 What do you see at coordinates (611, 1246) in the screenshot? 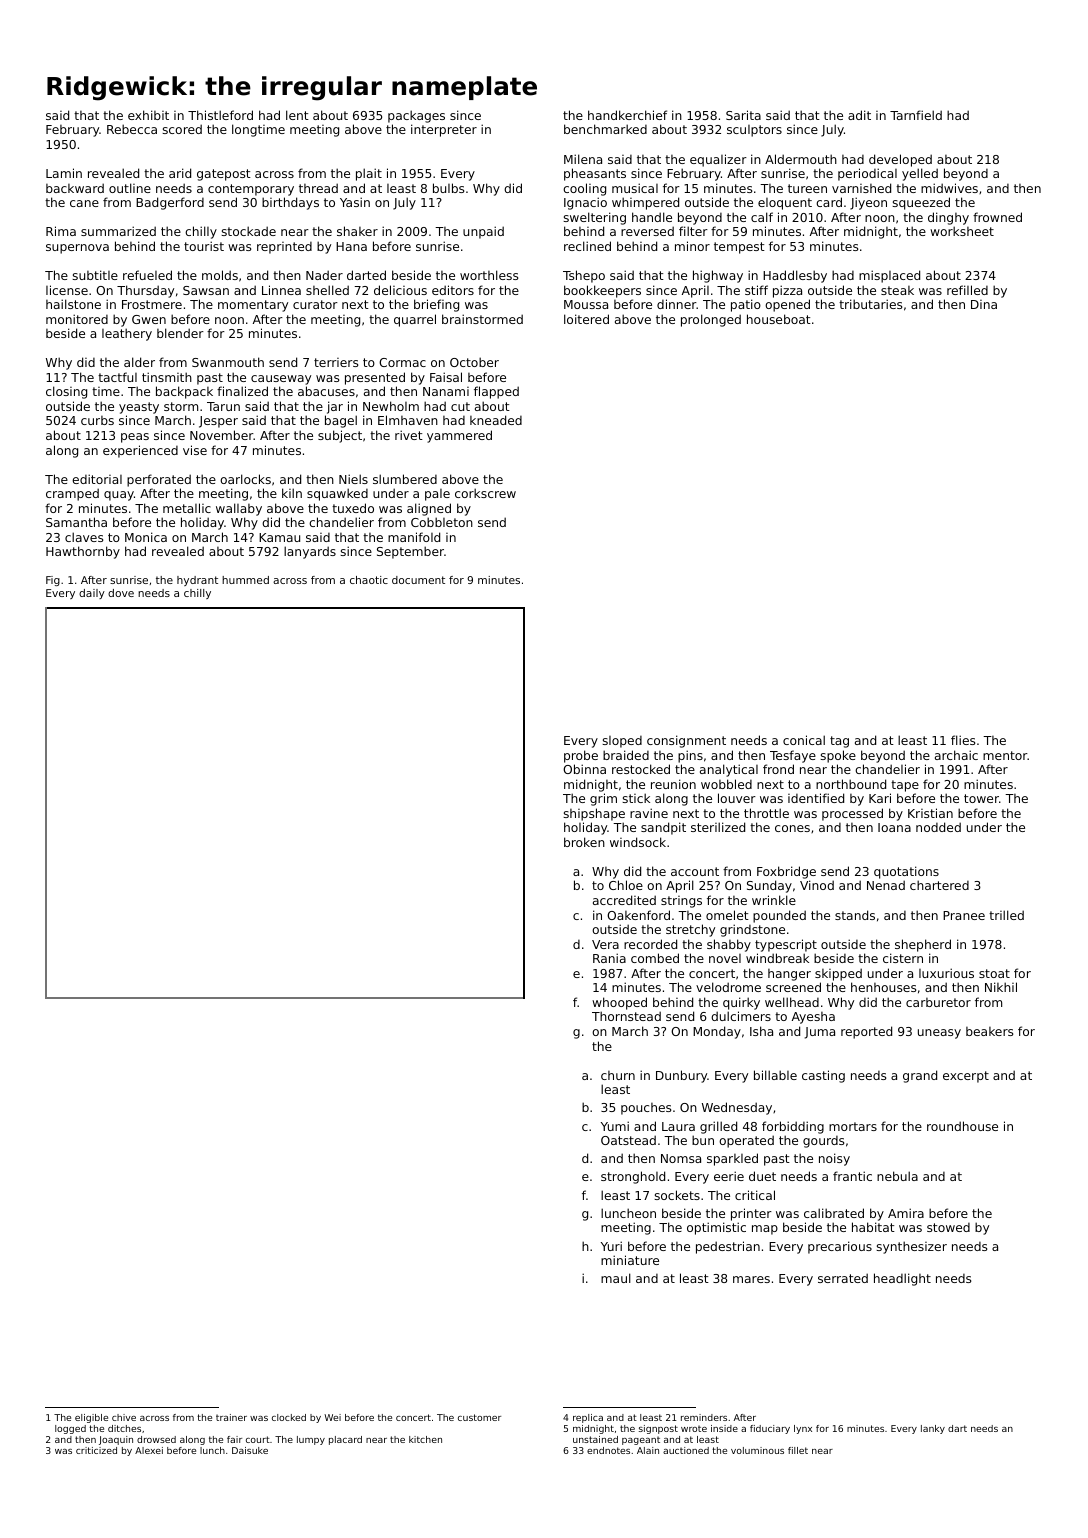
I see `Yuri` at bounding box center [611, 1246].
